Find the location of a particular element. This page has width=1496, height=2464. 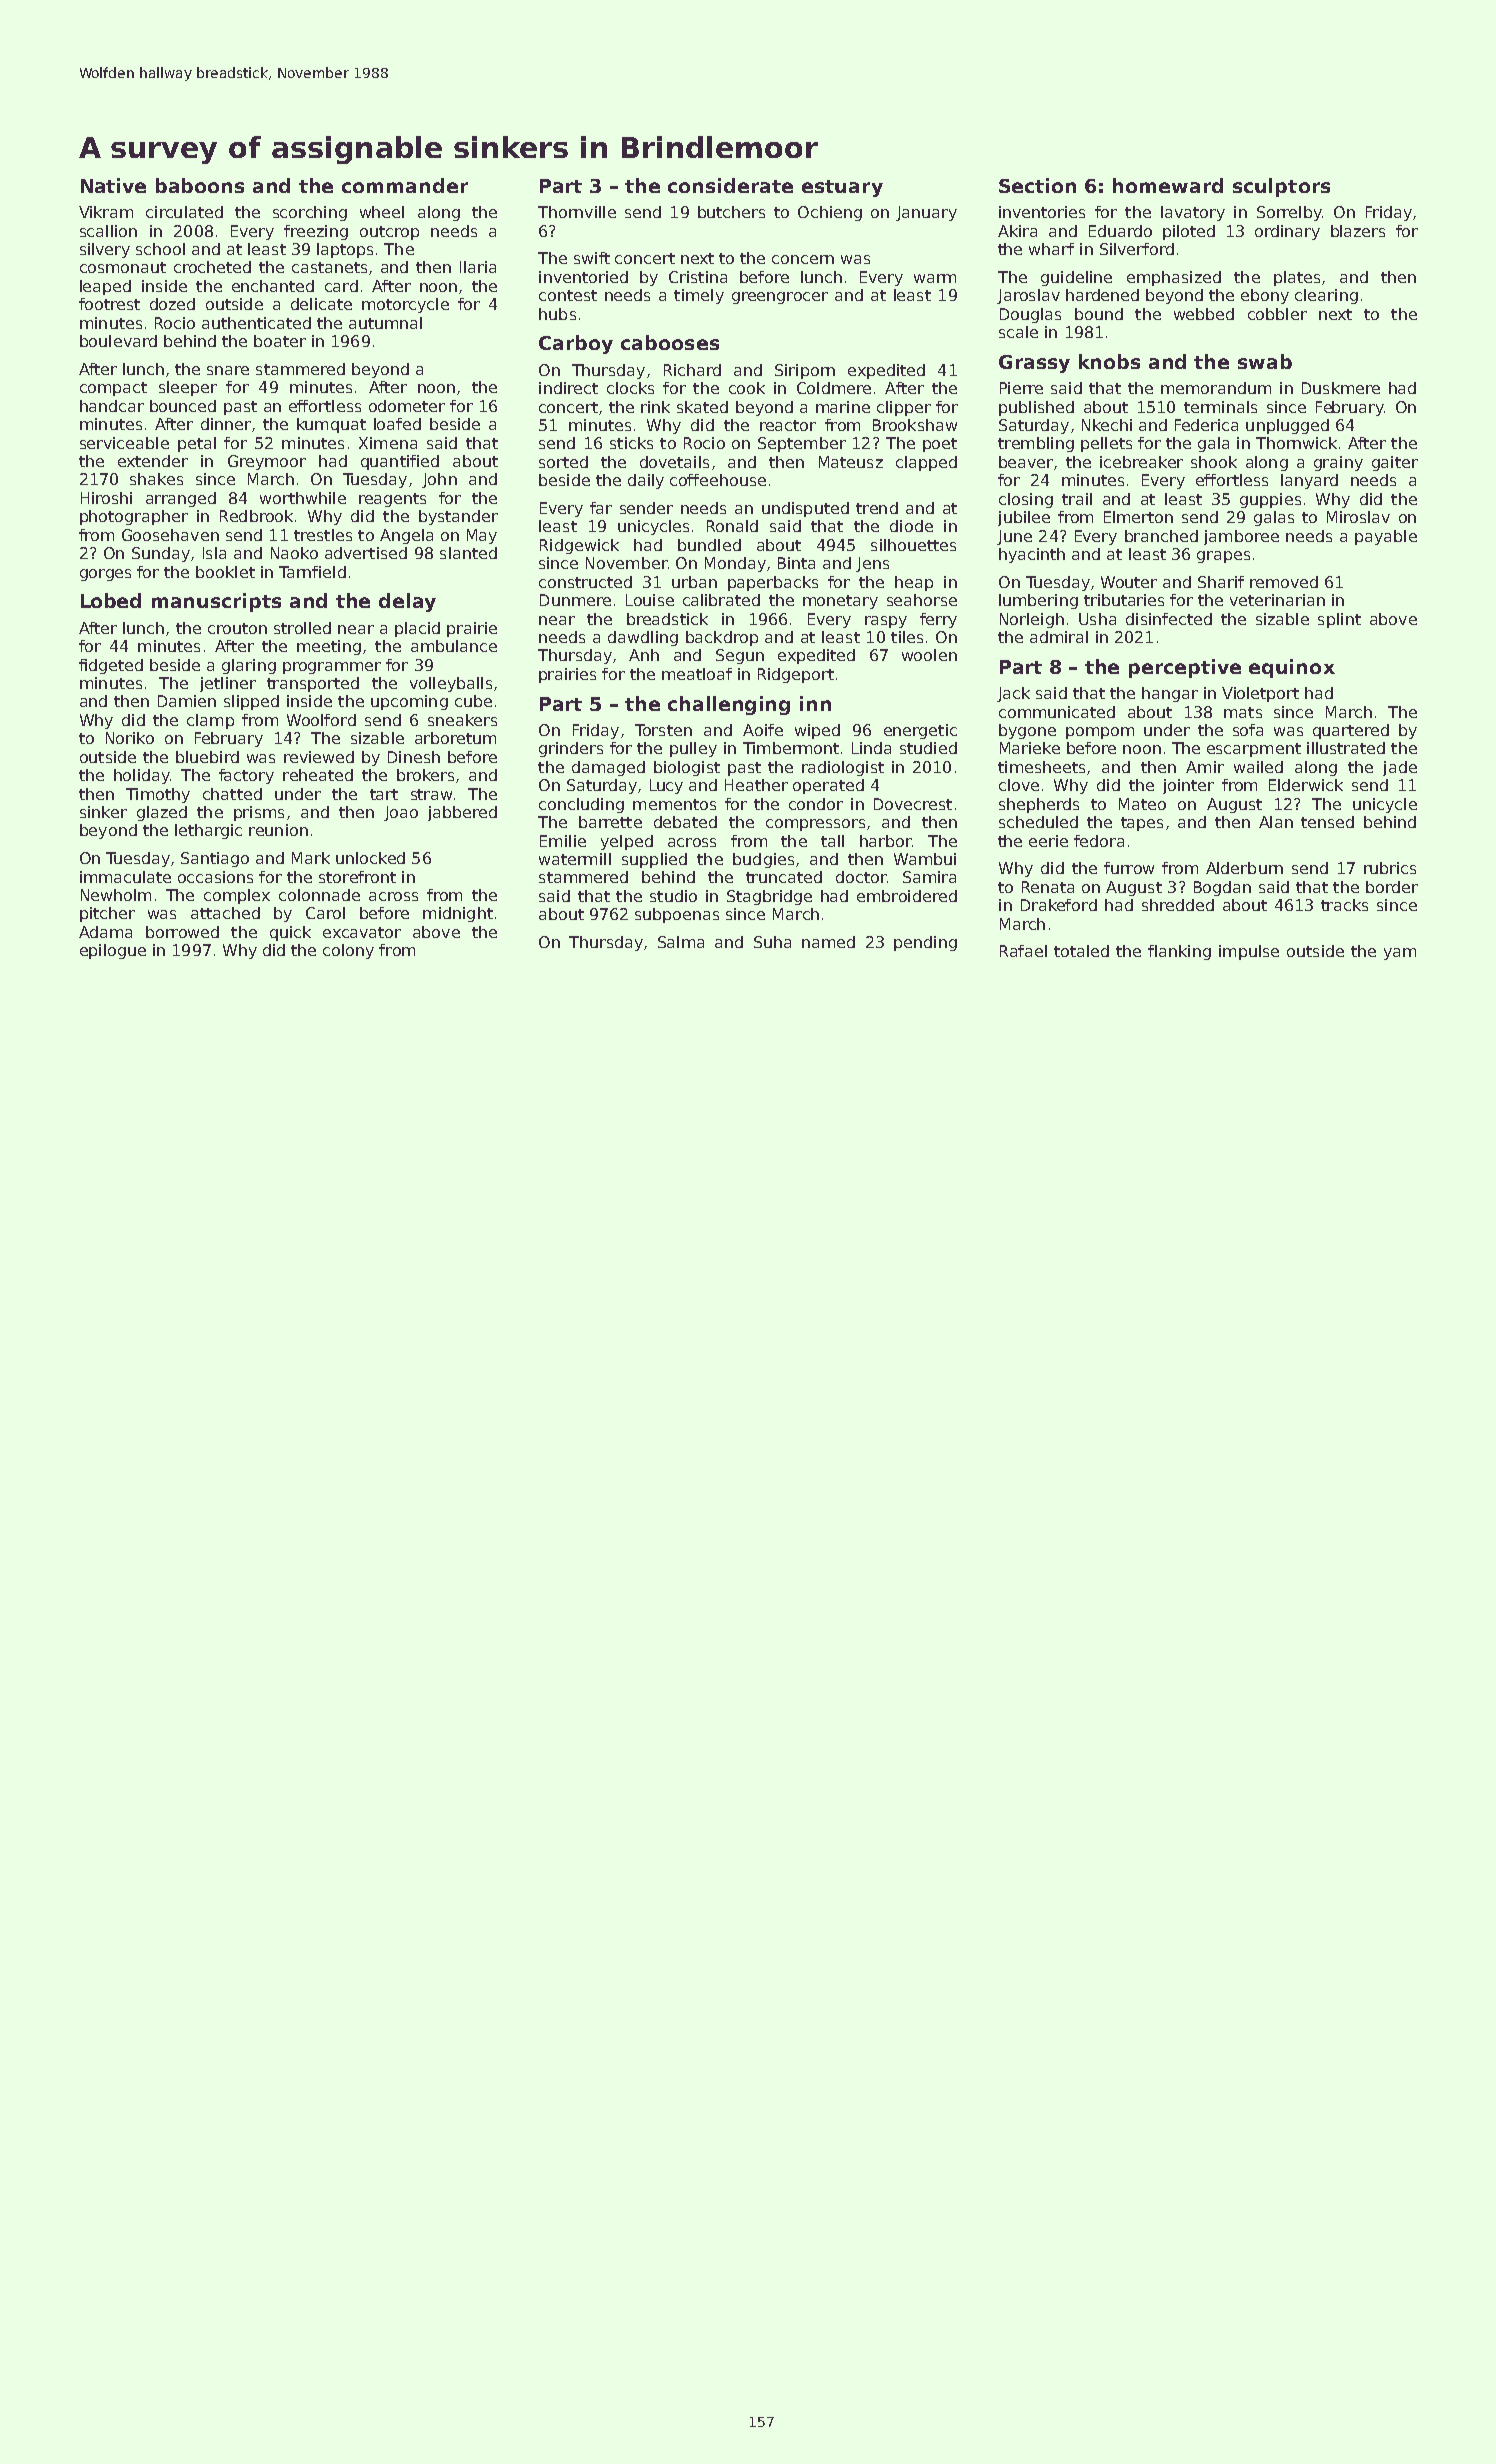

fidgeted is located at coordinates (111, 666).
